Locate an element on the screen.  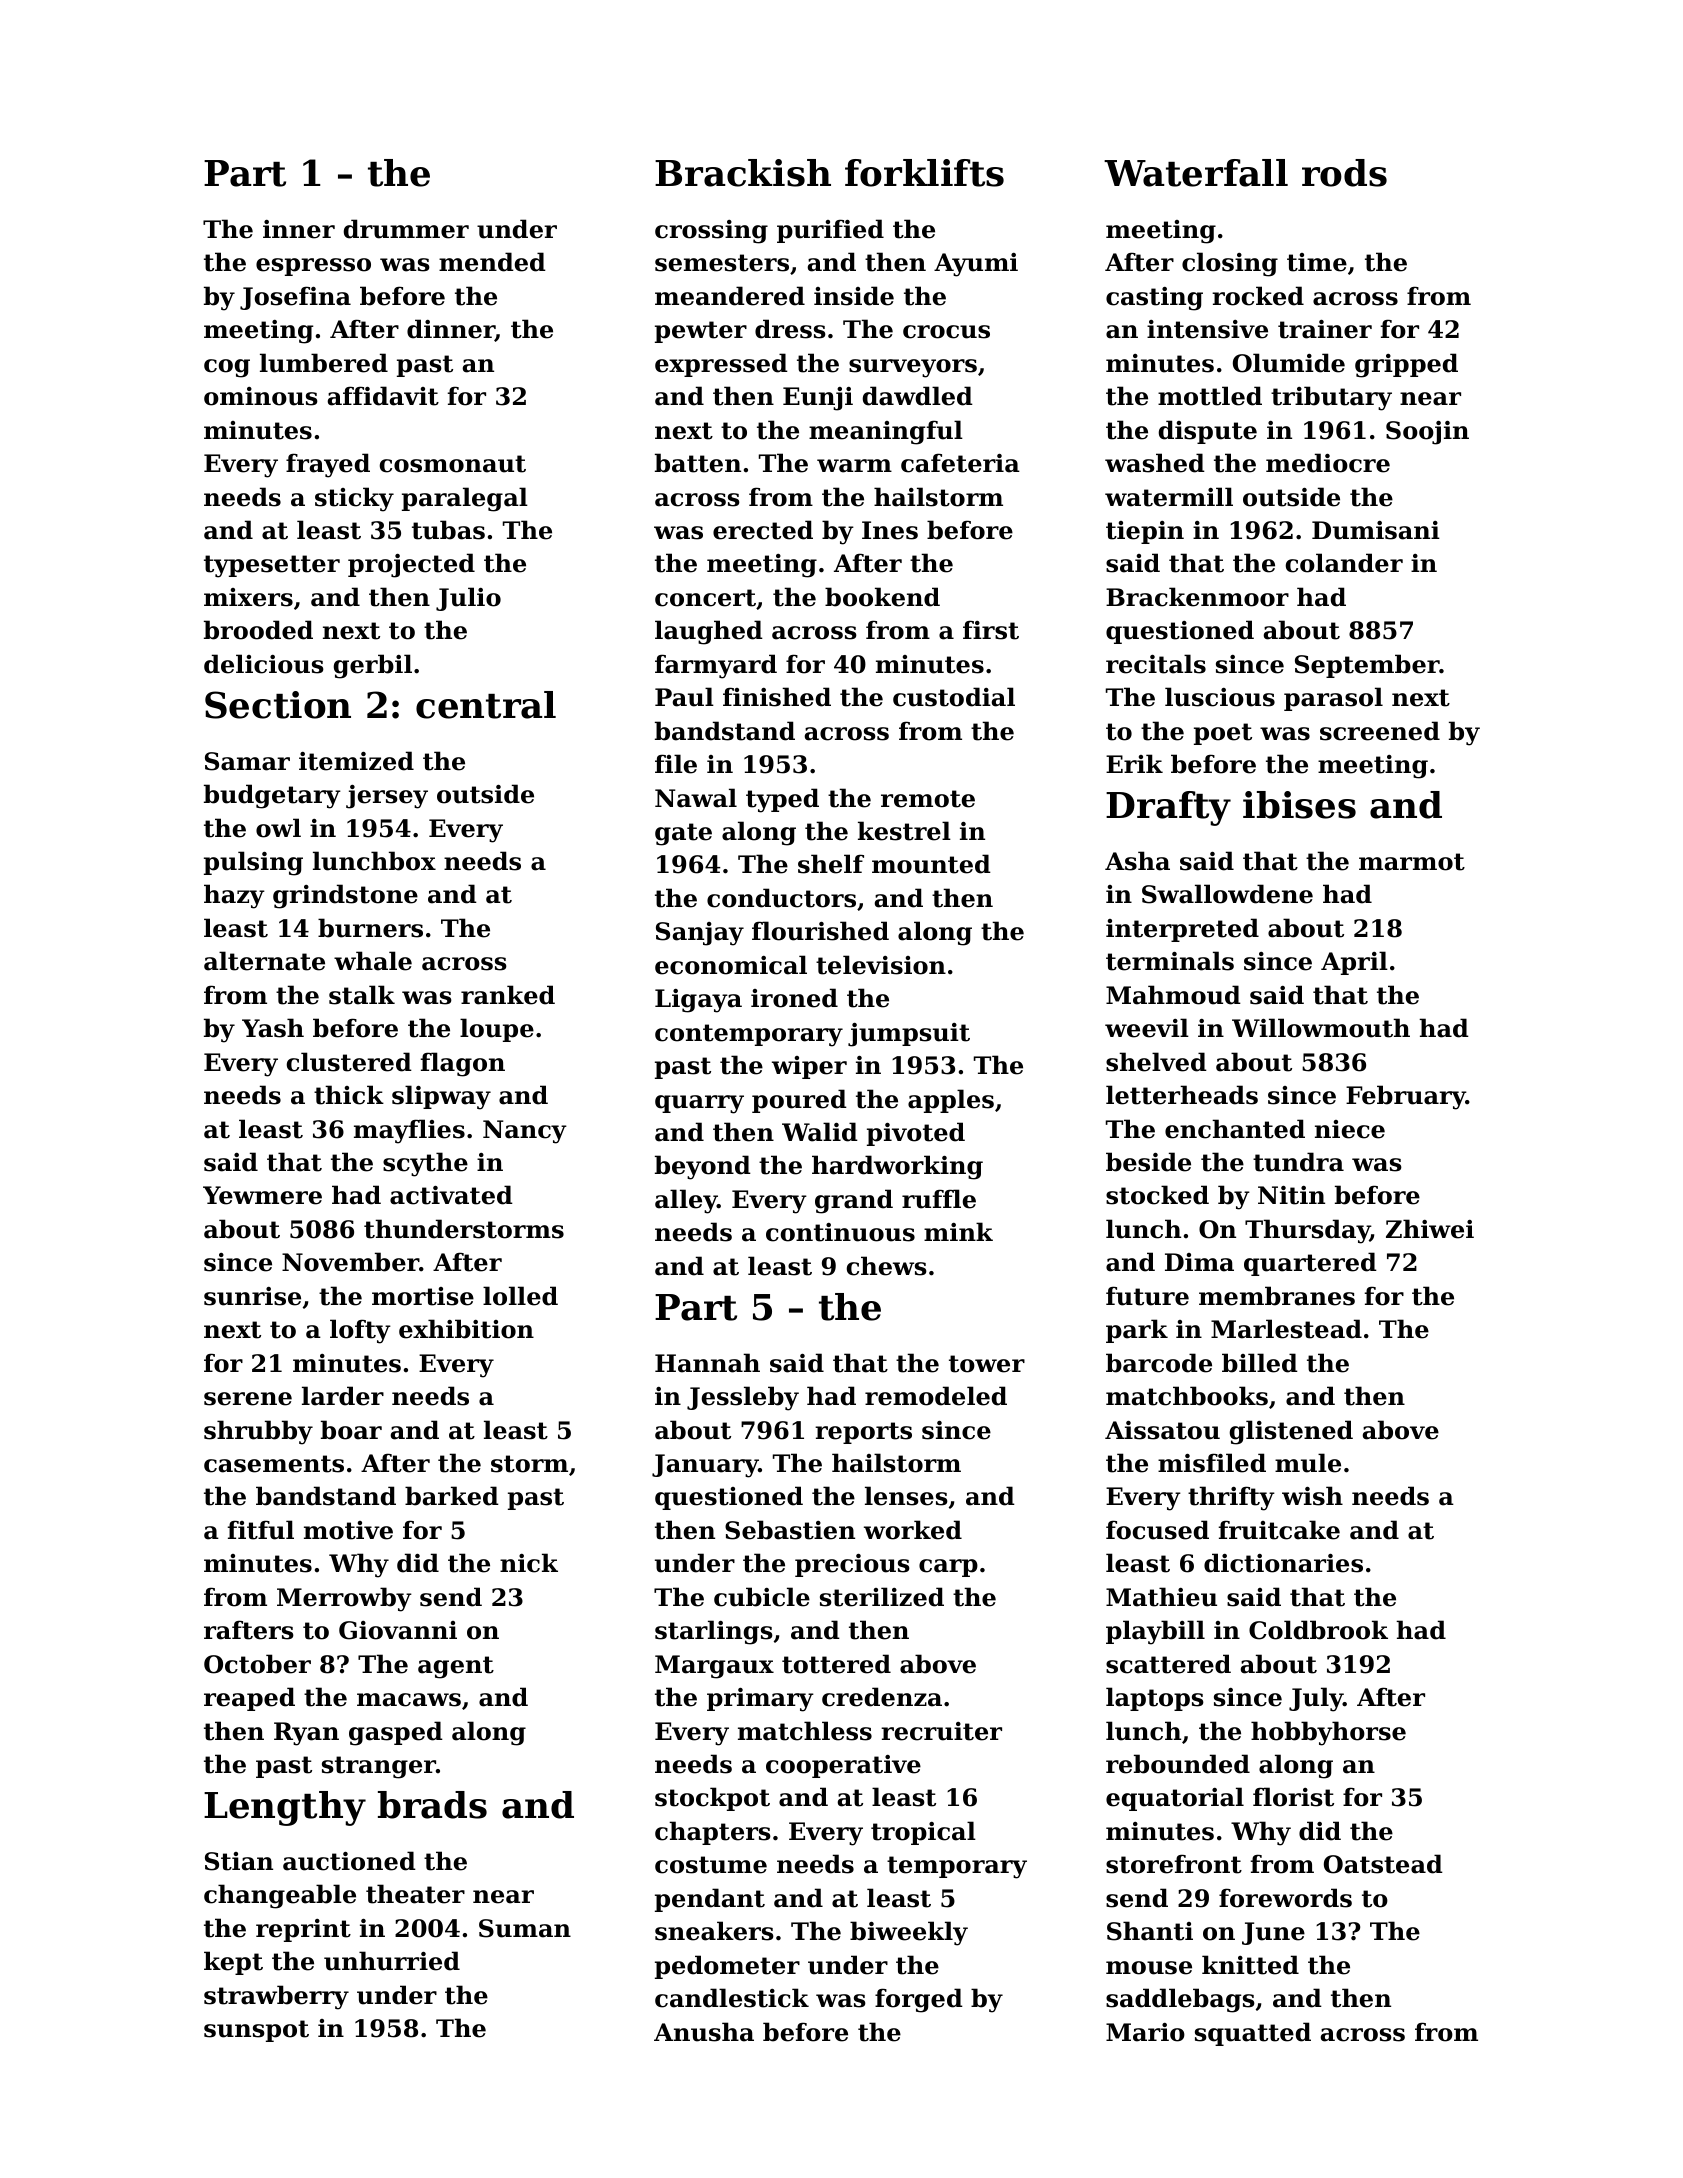
unhurried is located at coordinates (392, 1961).
